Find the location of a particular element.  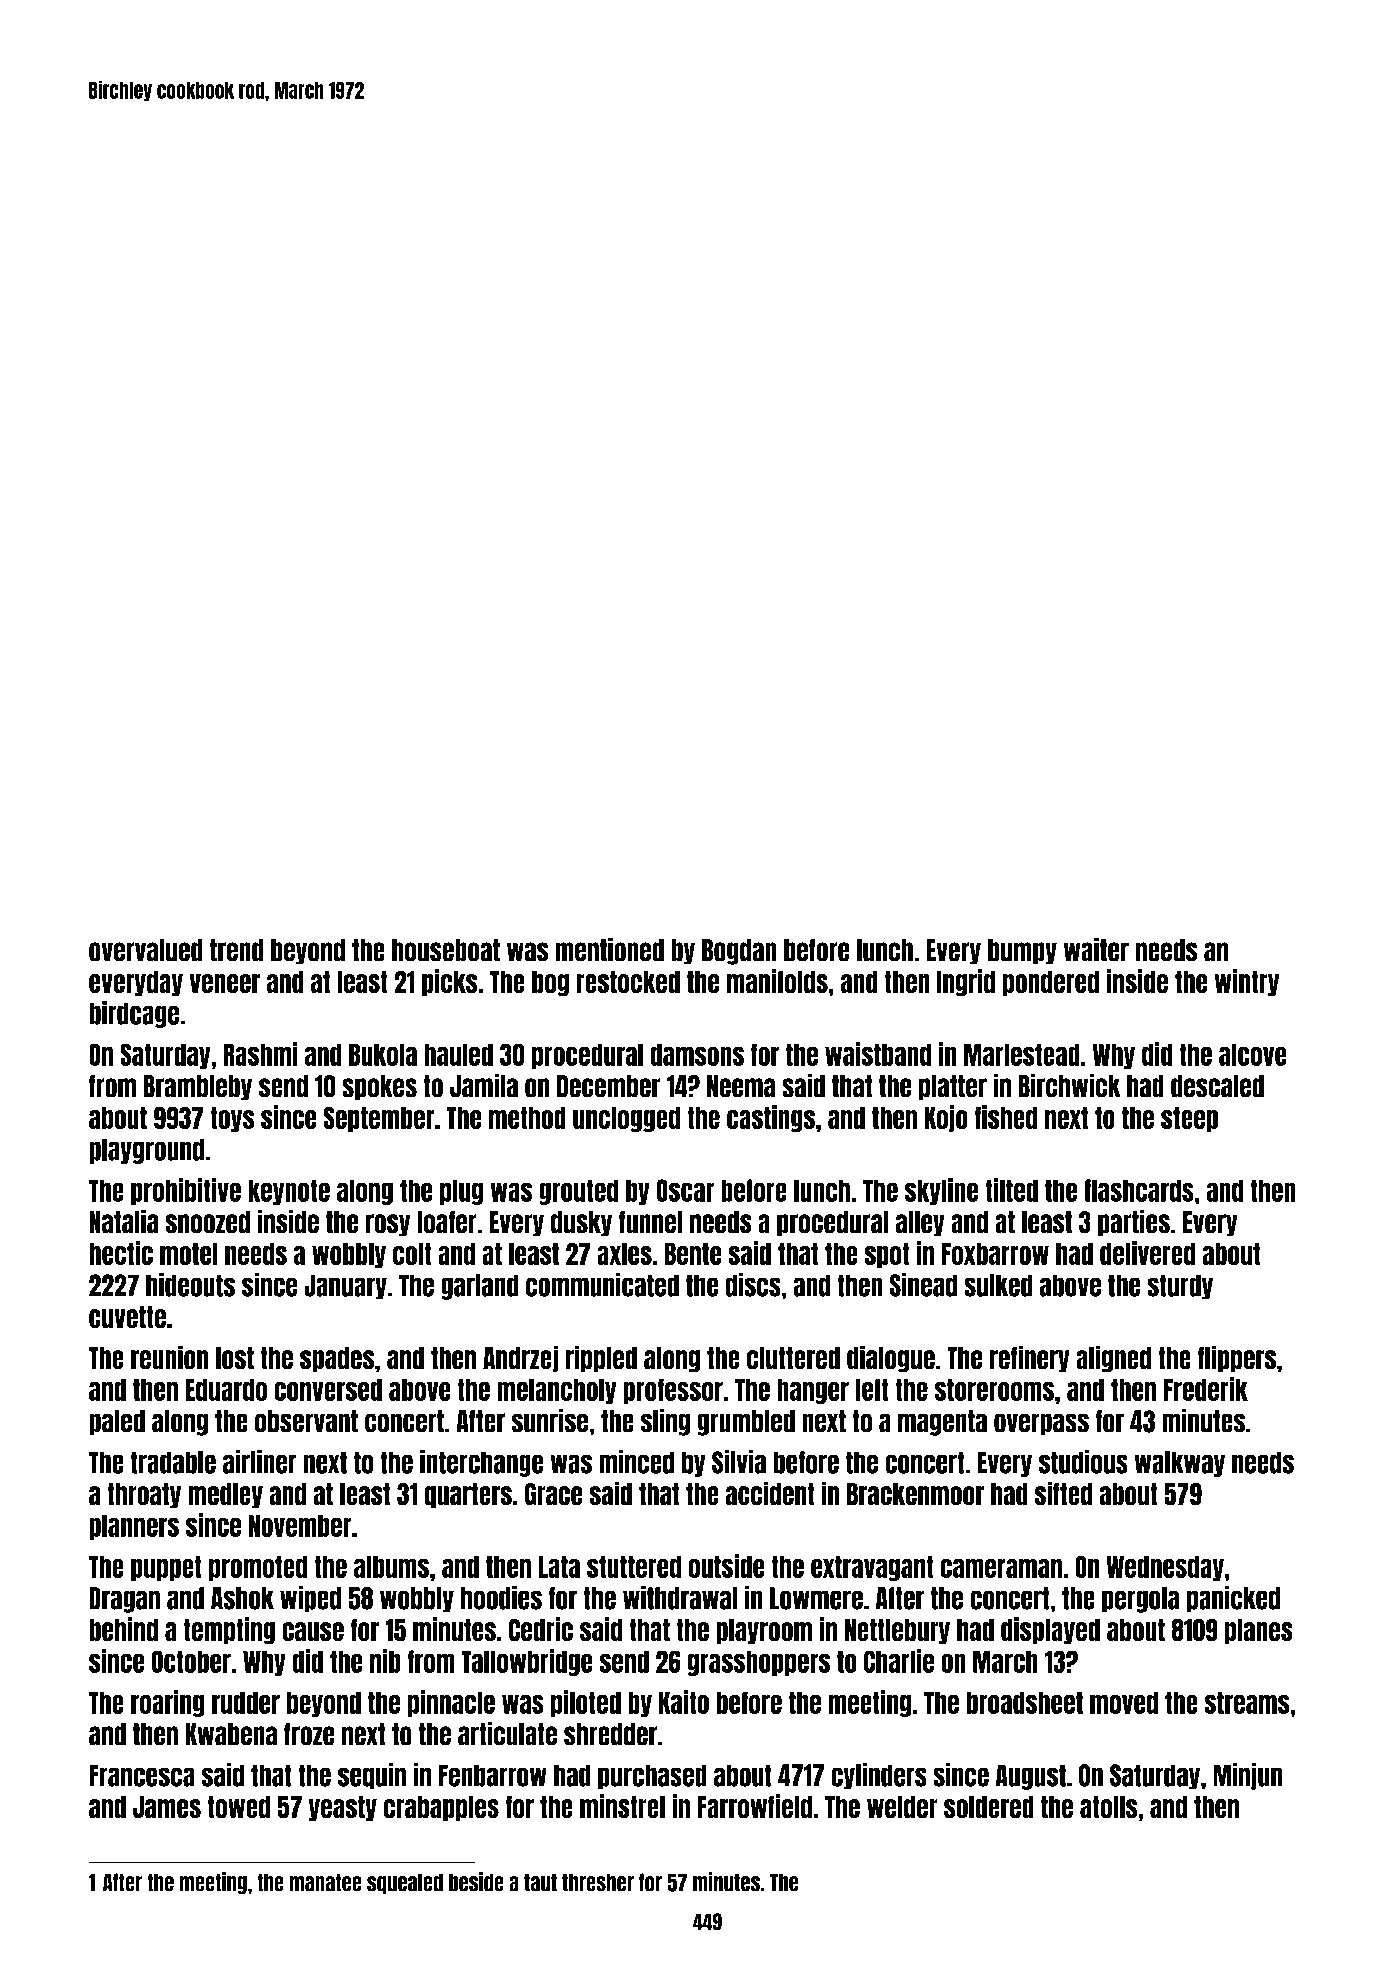

manatee is located at coordinates (325, 1882).
